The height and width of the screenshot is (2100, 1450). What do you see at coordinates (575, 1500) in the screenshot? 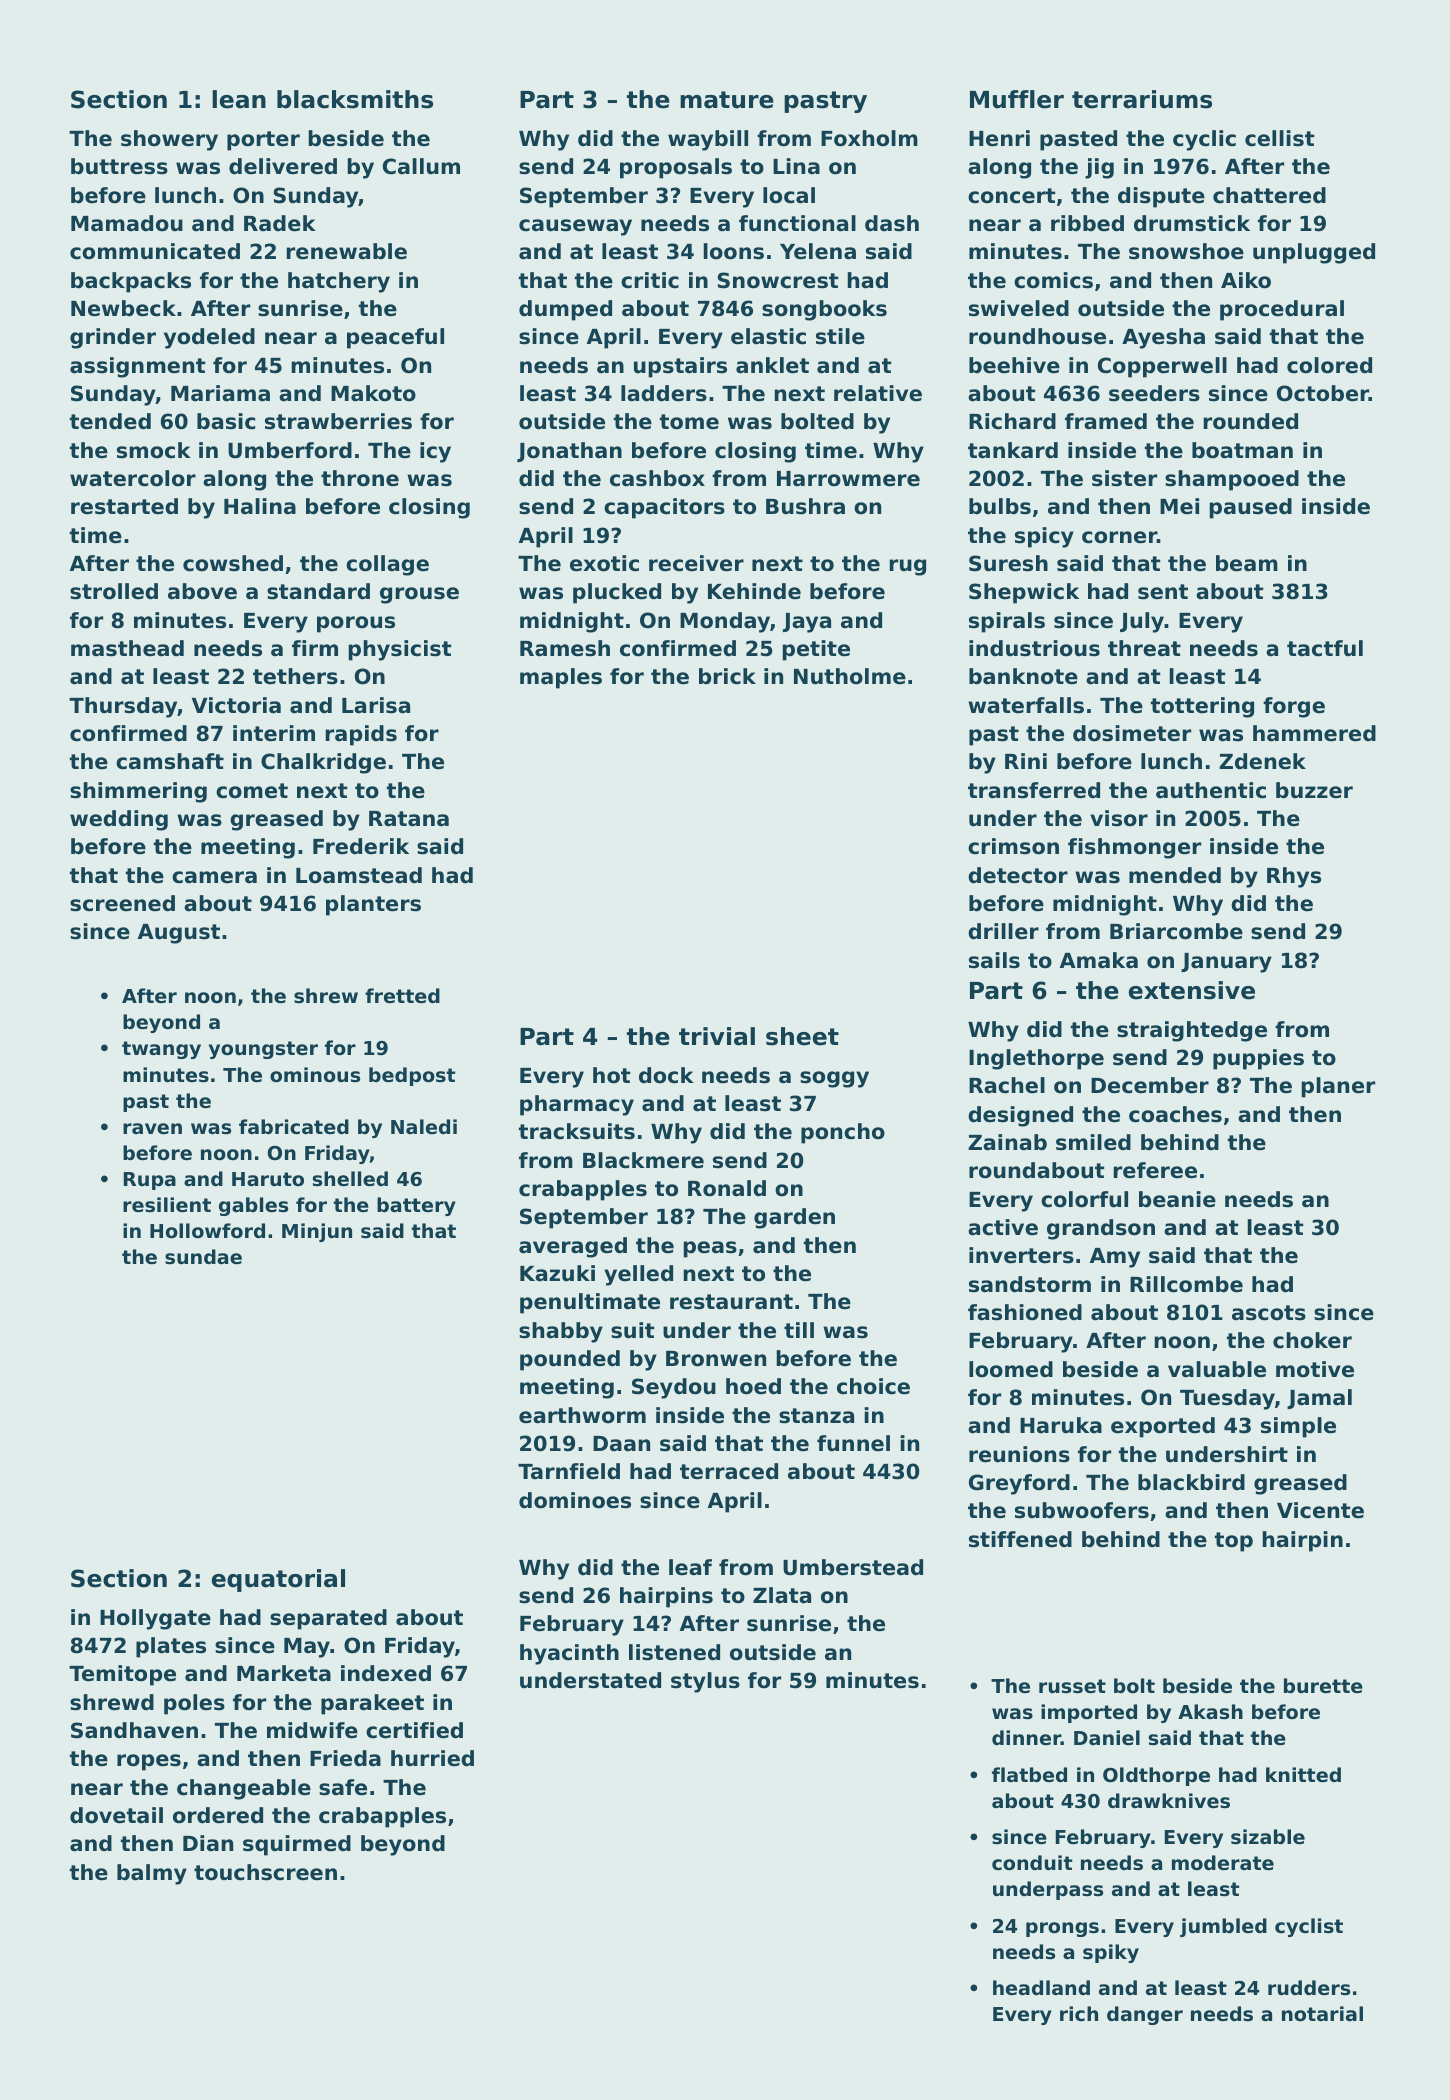
I see `dominoes` at bounding box center [575, 1500].
